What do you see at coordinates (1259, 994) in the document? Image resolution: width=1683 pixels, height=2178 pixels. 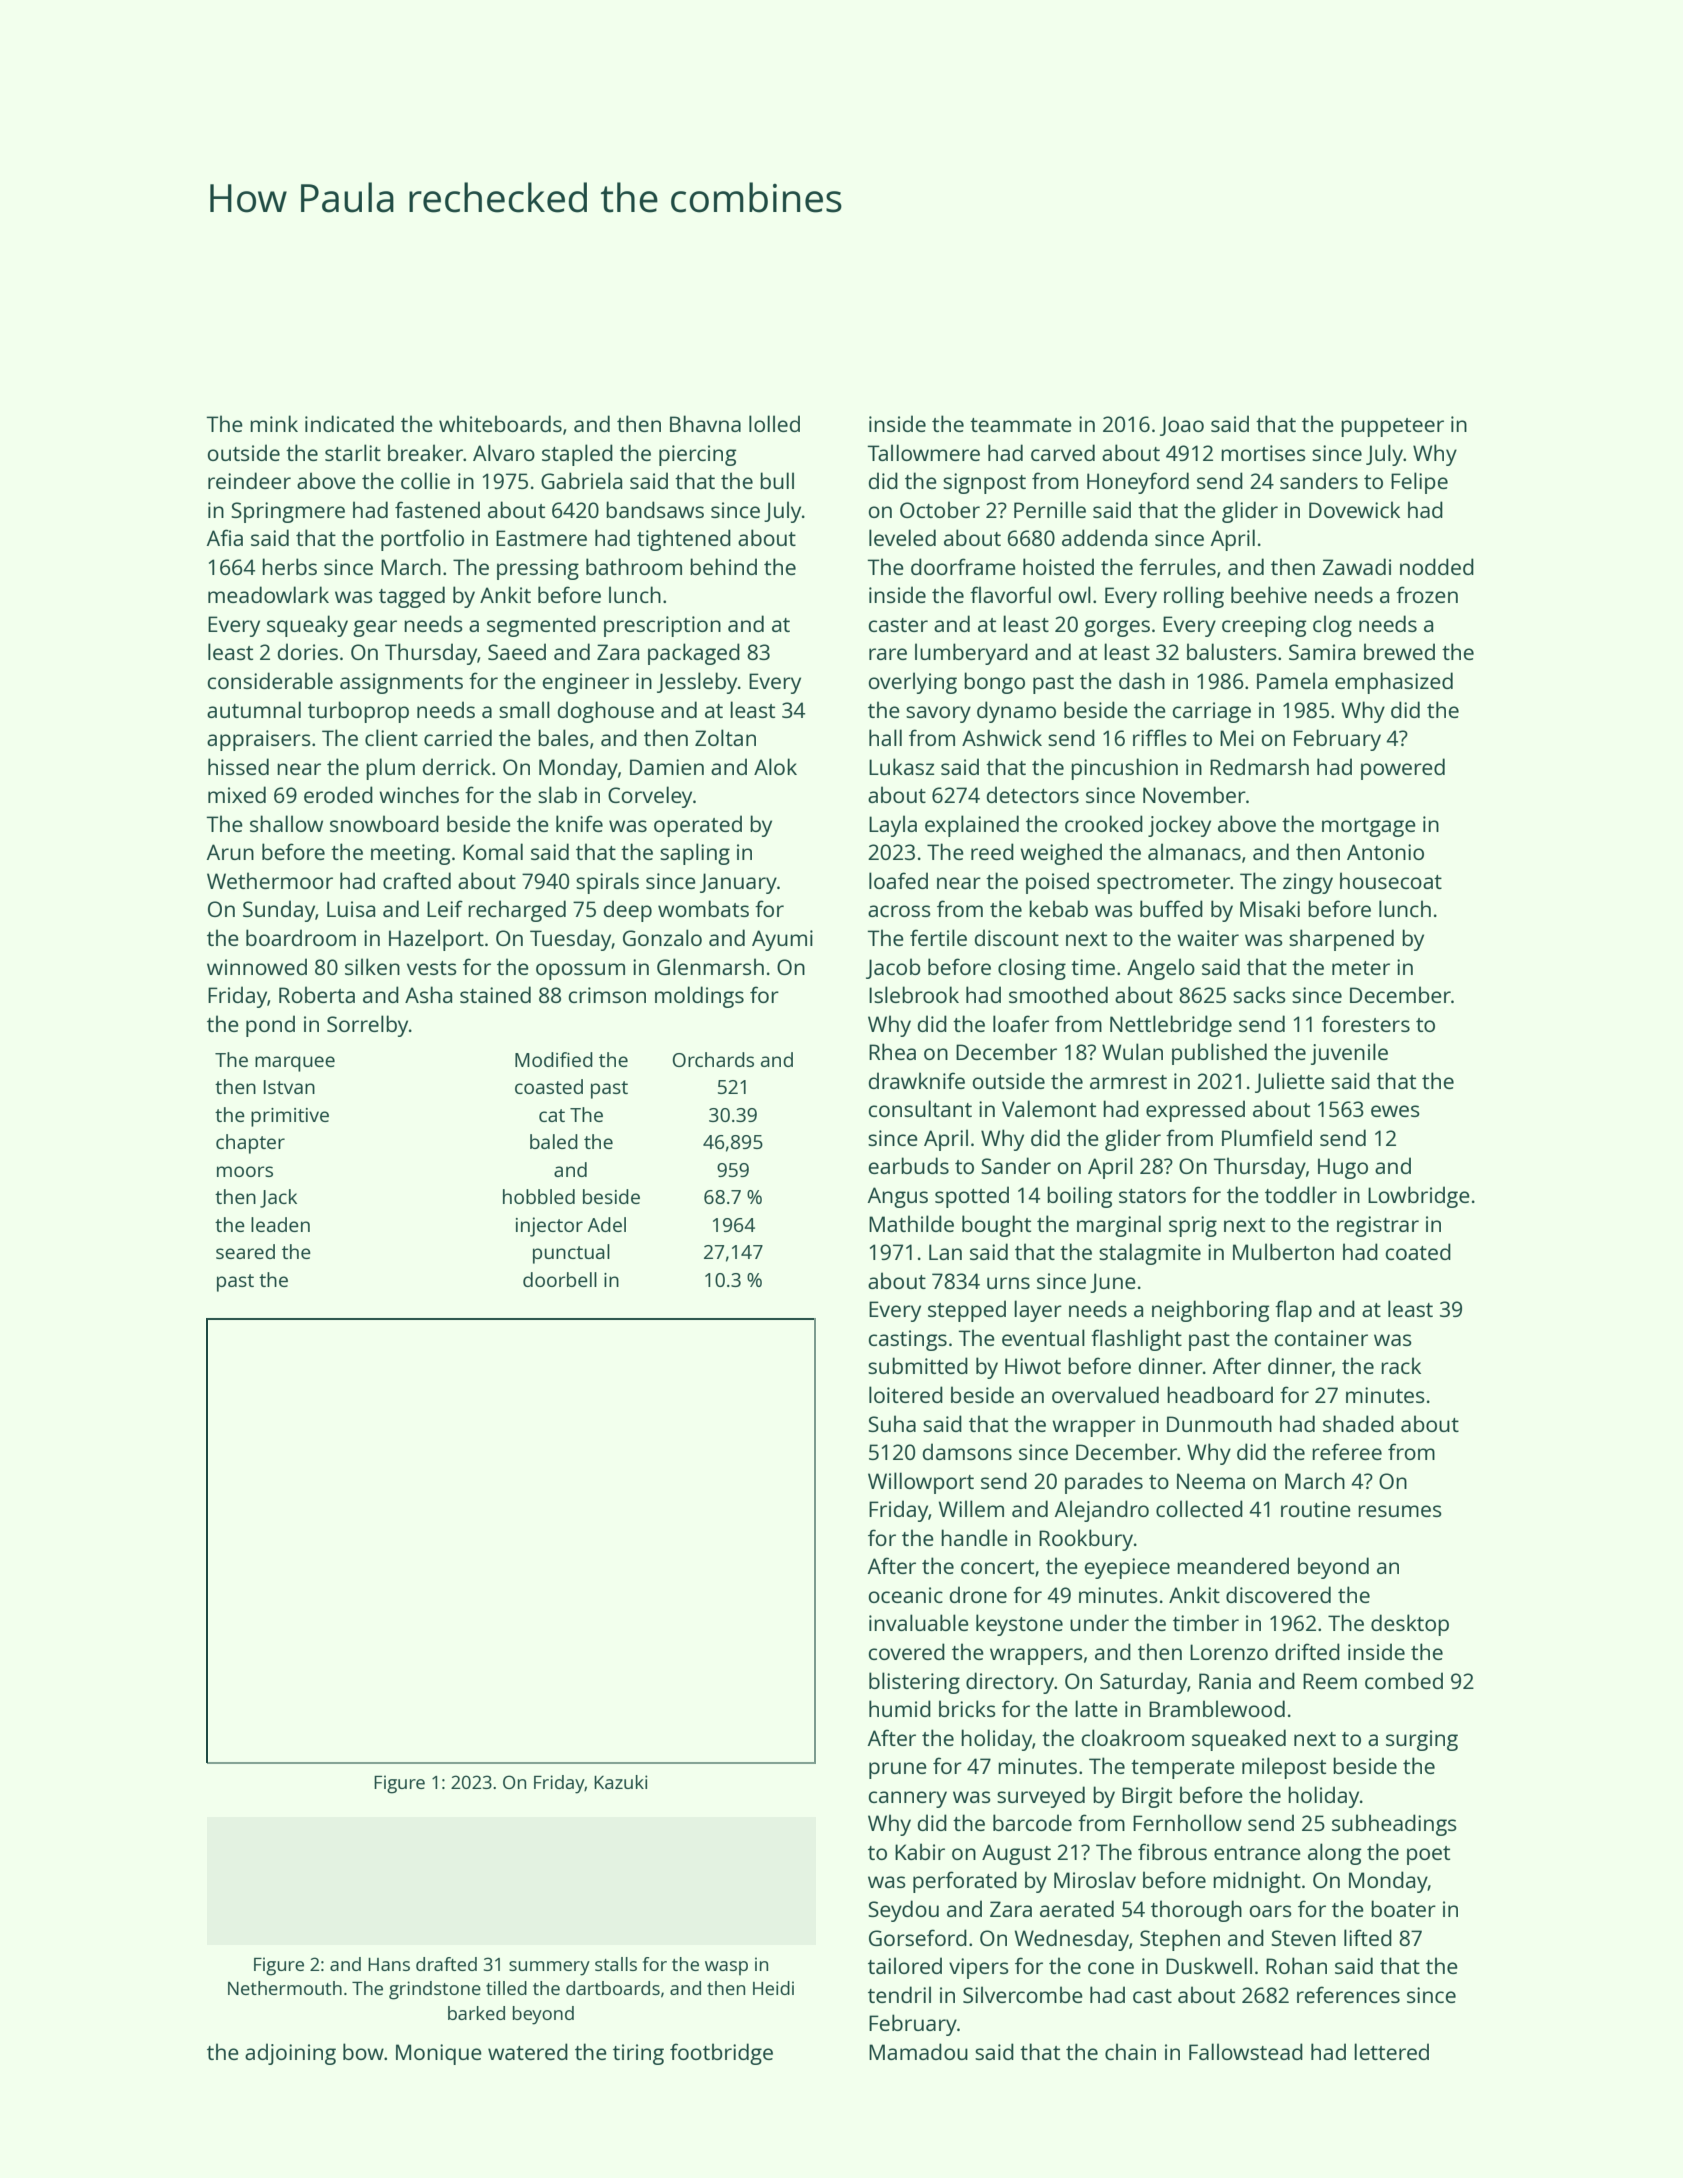 I see `sacks` at bounding box center [1259, 994].
